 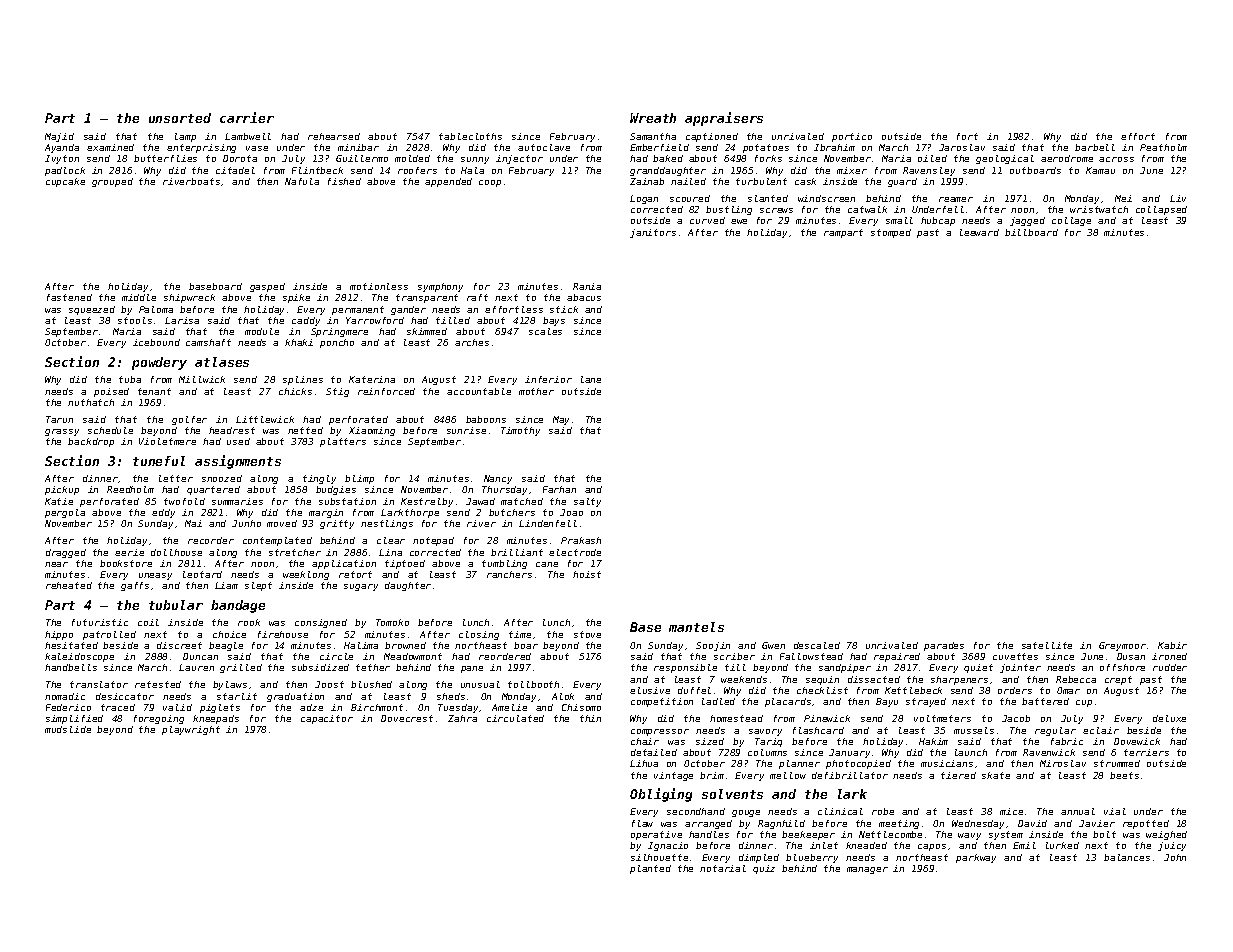 I want to click on salty, so click(x=587, y=502).
